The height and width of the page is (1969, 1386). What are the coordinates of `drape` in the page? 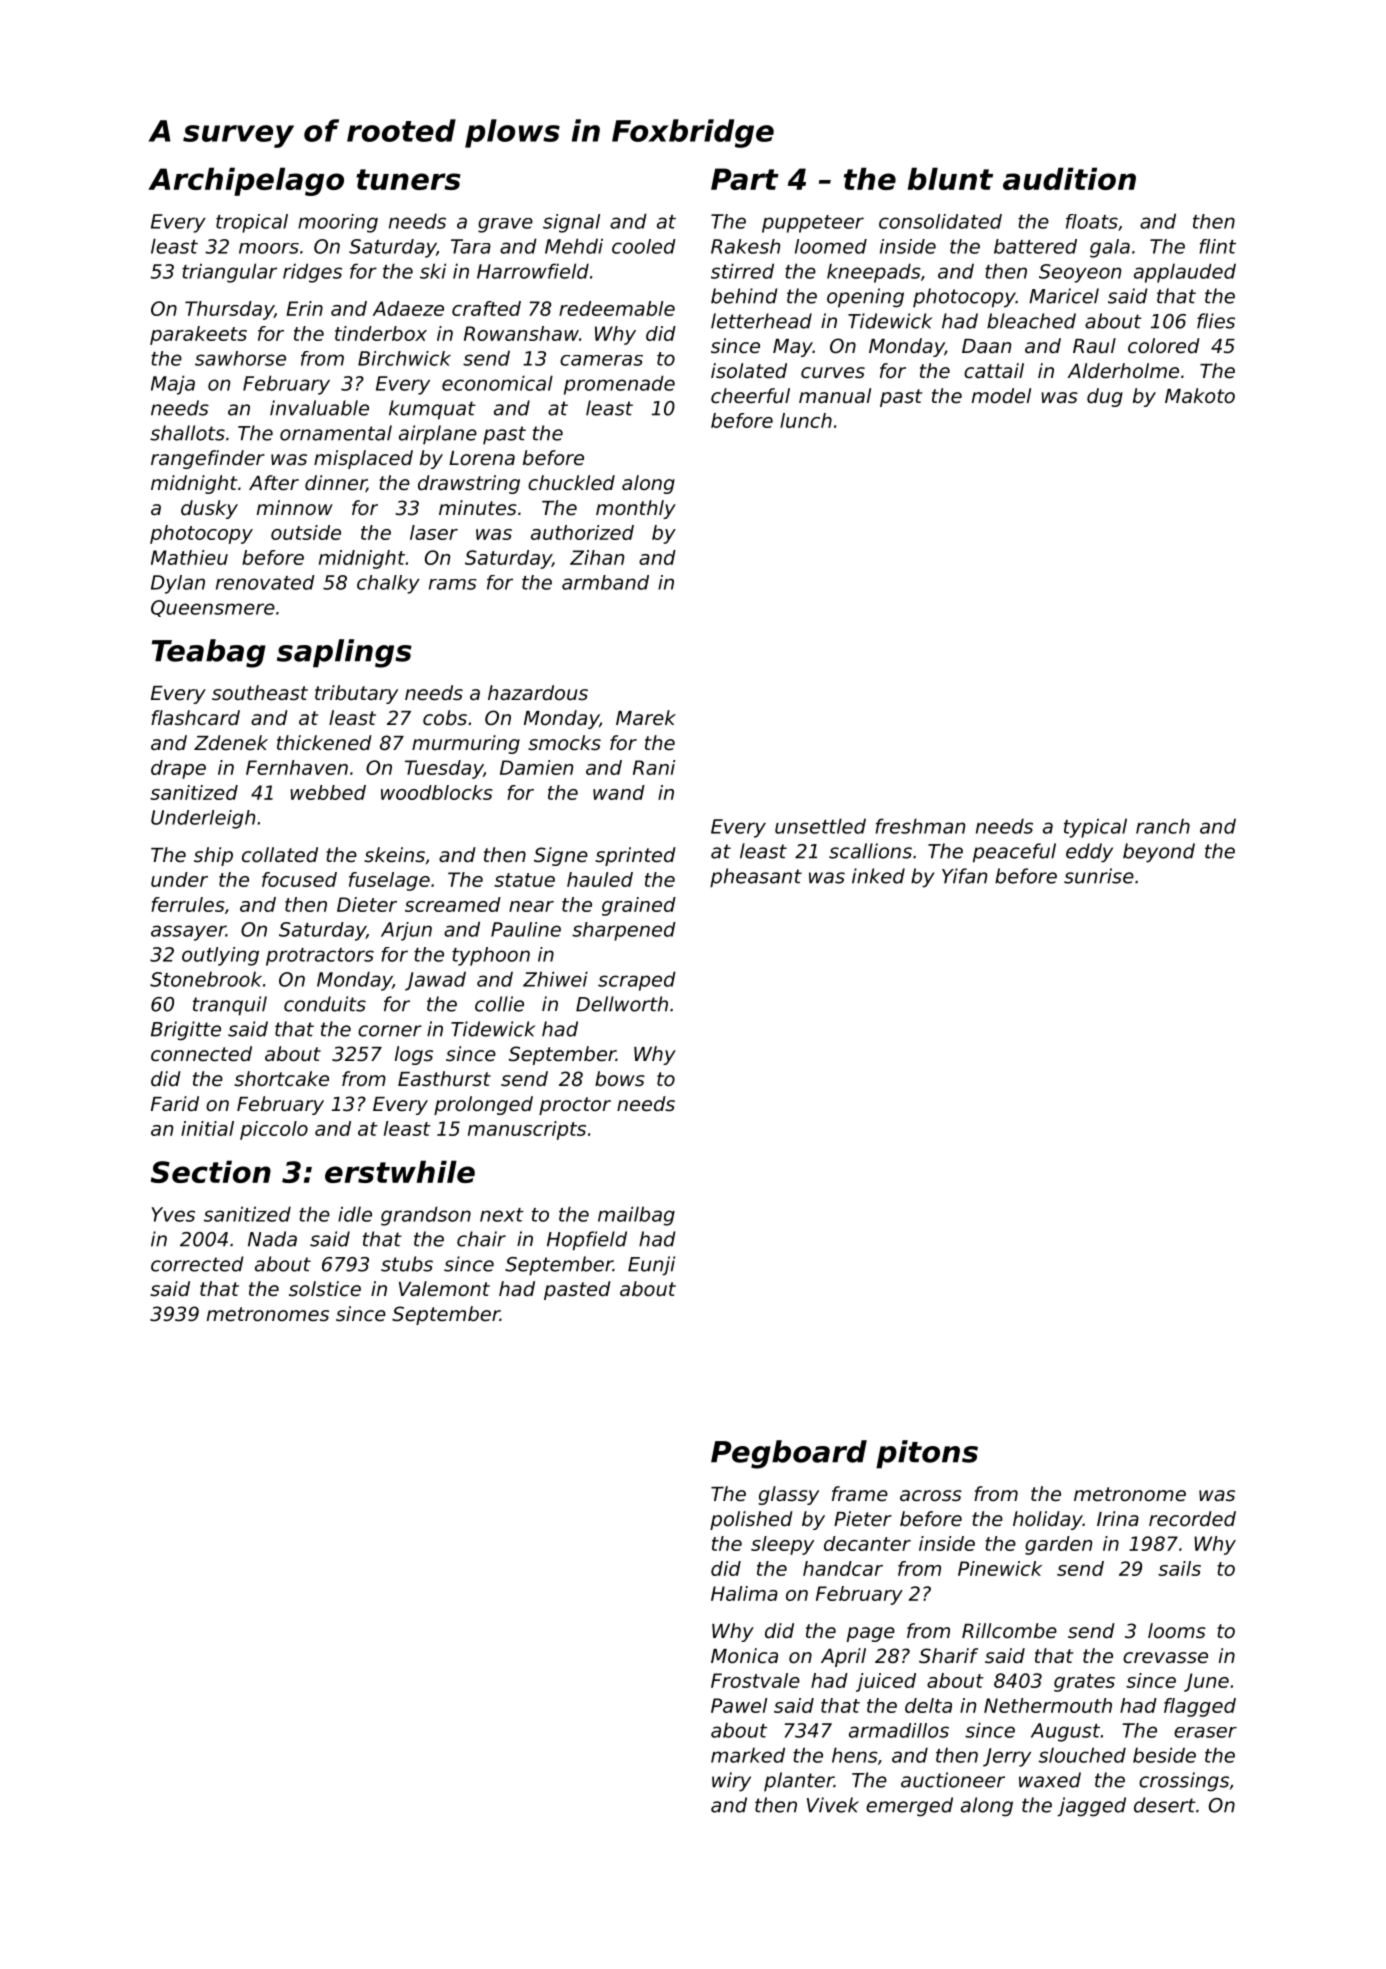 It's located at (178, 769).
